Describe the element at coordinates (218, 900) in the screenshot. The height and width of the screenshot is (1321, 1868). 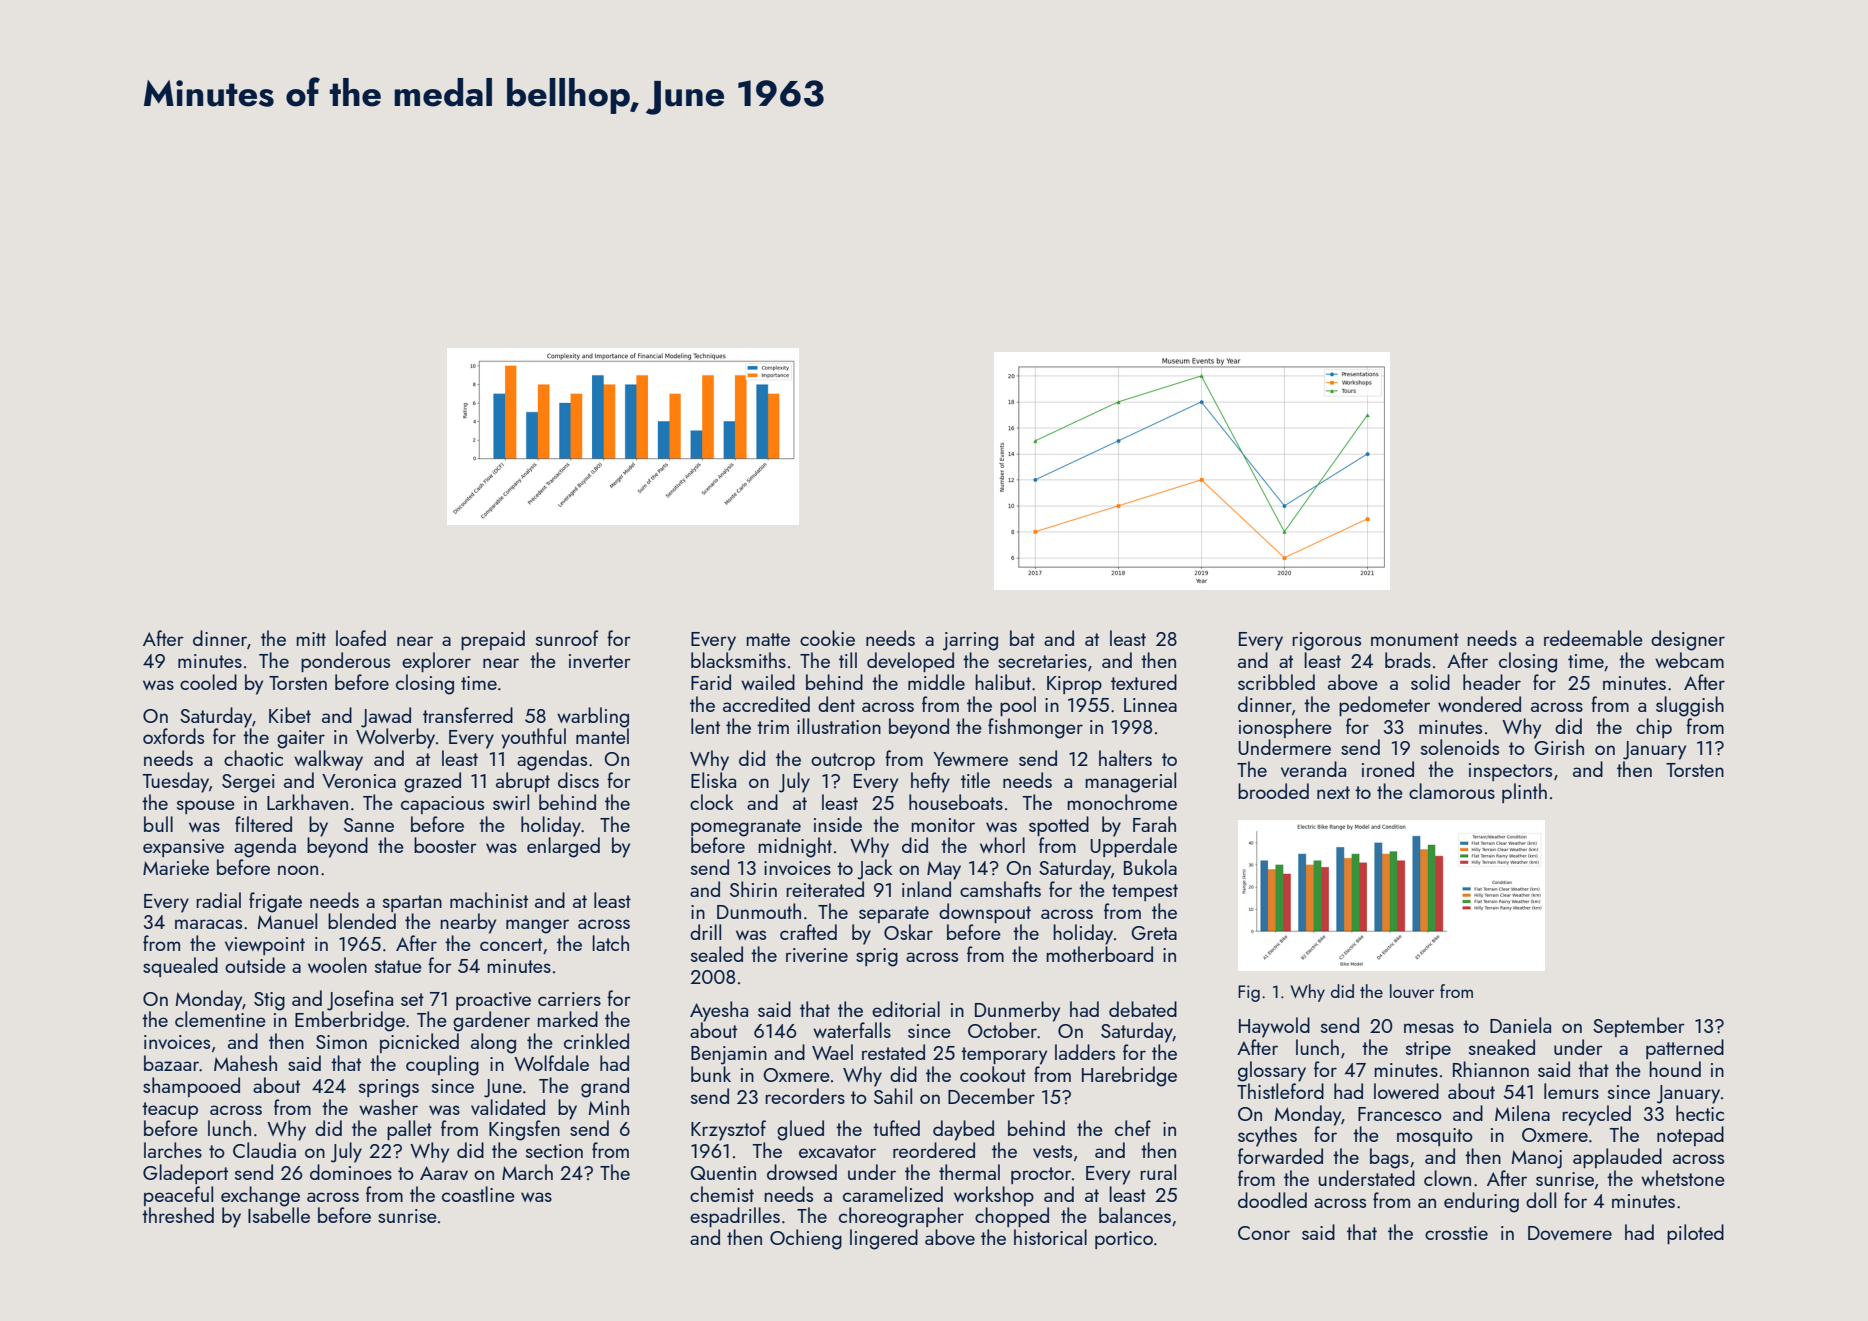
I see `radial` at that location.
